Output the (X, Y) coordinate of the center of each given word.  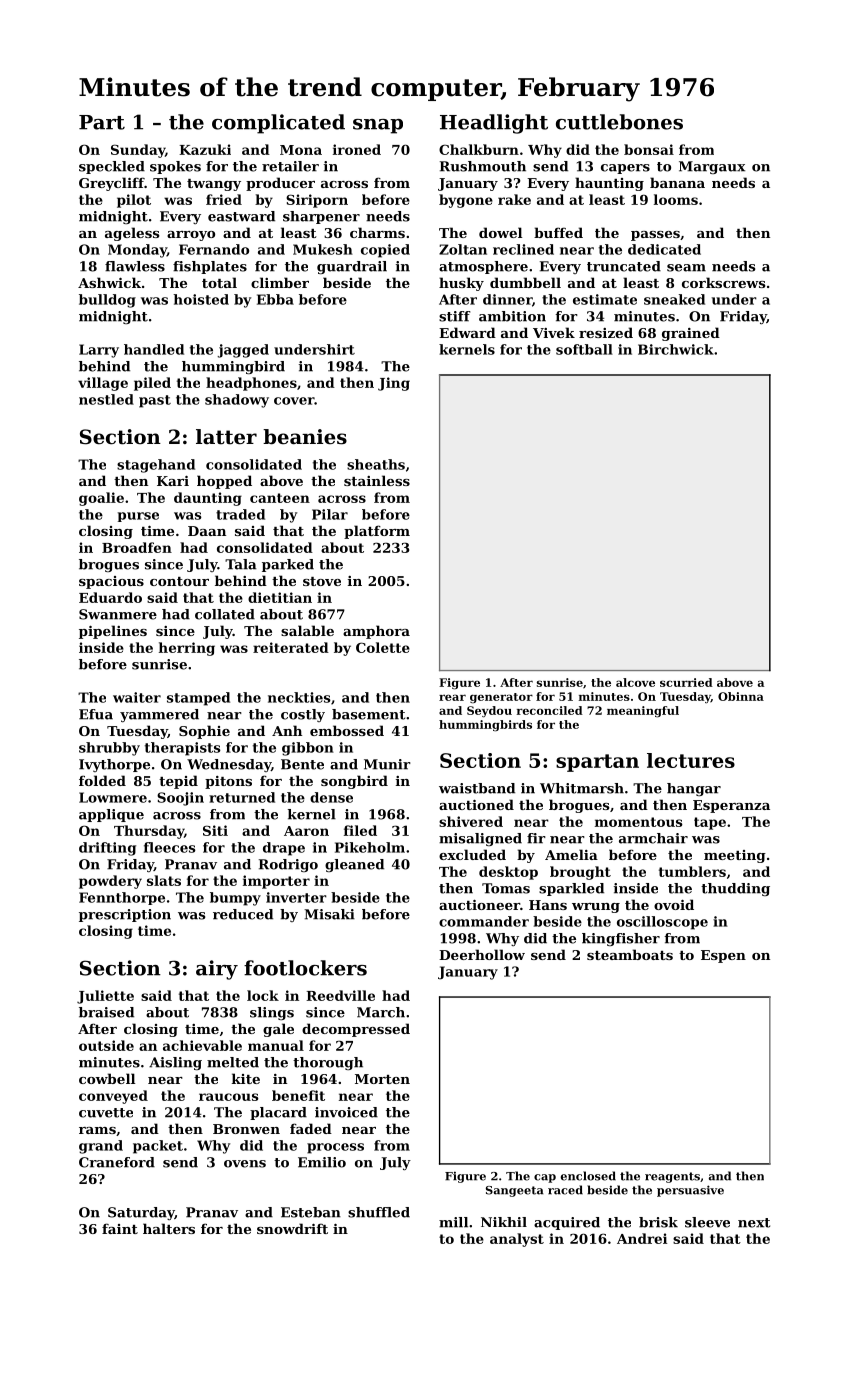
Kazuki (205, 149)
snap (378, 126)
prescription (125, 915)
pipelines (113, 632)
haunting (609, 184)
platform (377, 532)
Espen (723, 956)
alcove (635, 682)
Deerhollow (482, 954)
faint (120, 1228)
